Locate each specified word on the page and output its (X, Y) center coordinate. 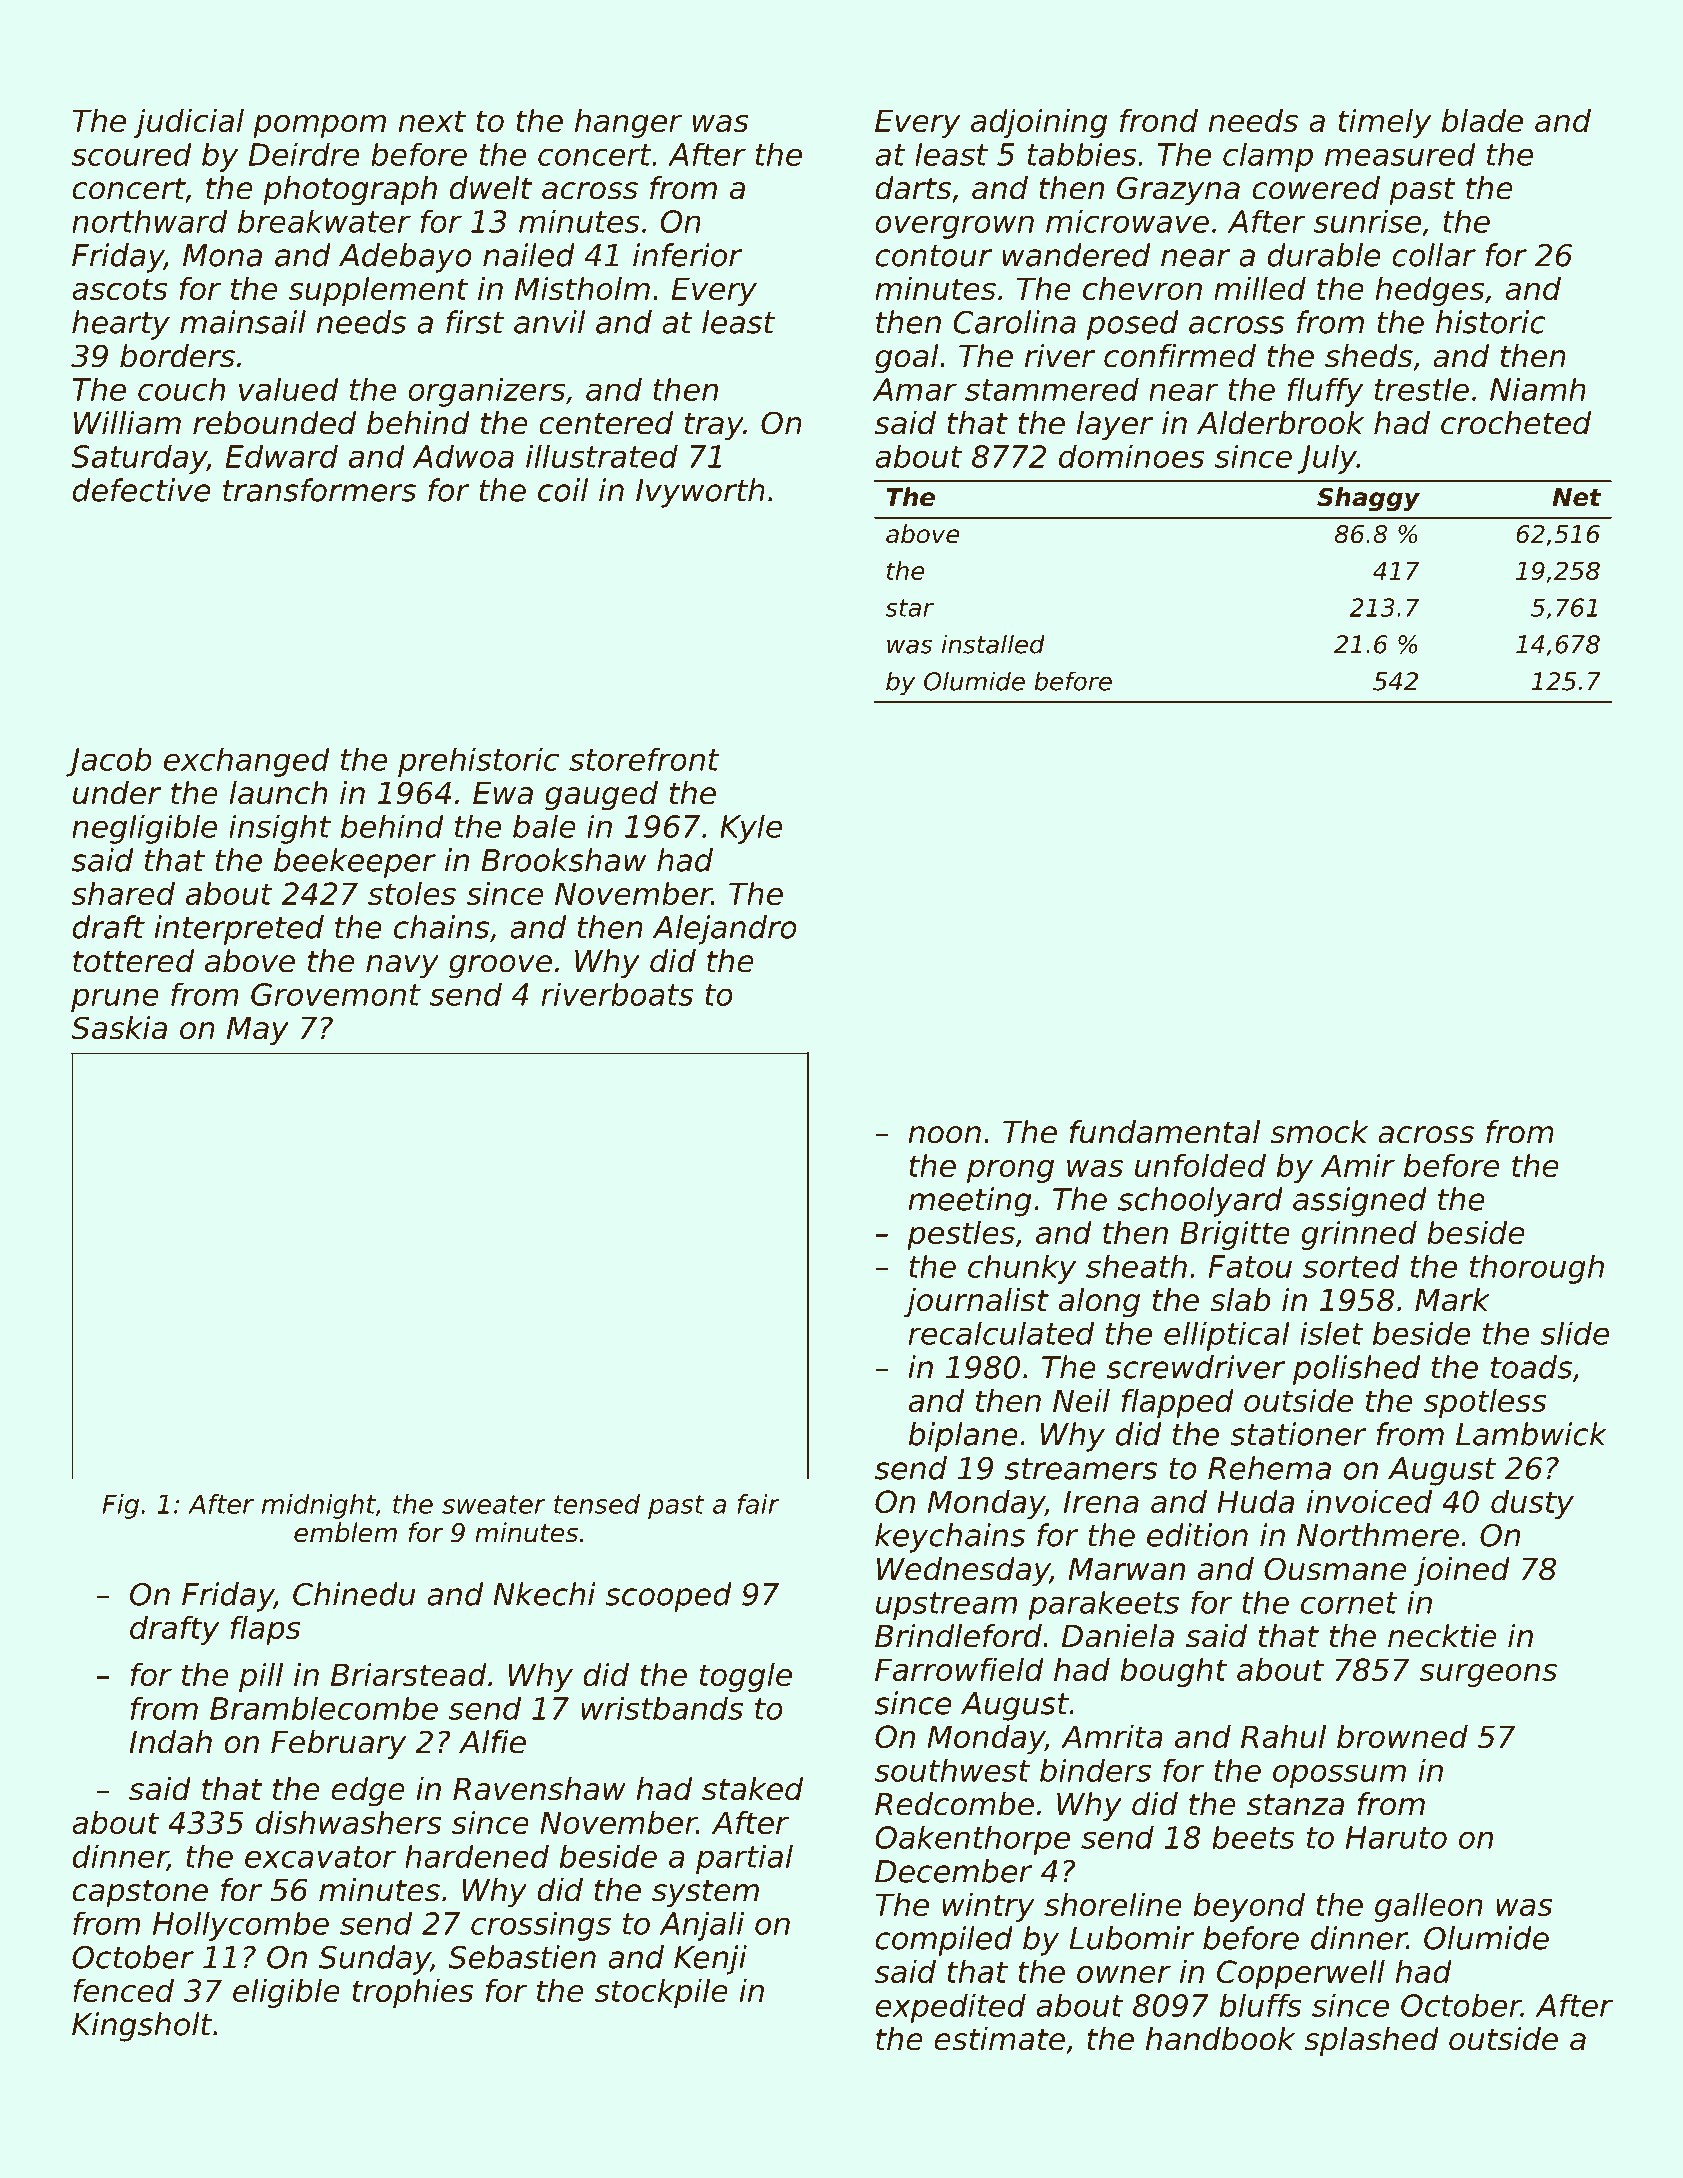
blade (1482, 120)
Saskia (119, 1028)
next (432, 121)
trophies (413, 1993)
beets (1253, 1837)
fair (758, 1504)
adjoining (1039, 123)
